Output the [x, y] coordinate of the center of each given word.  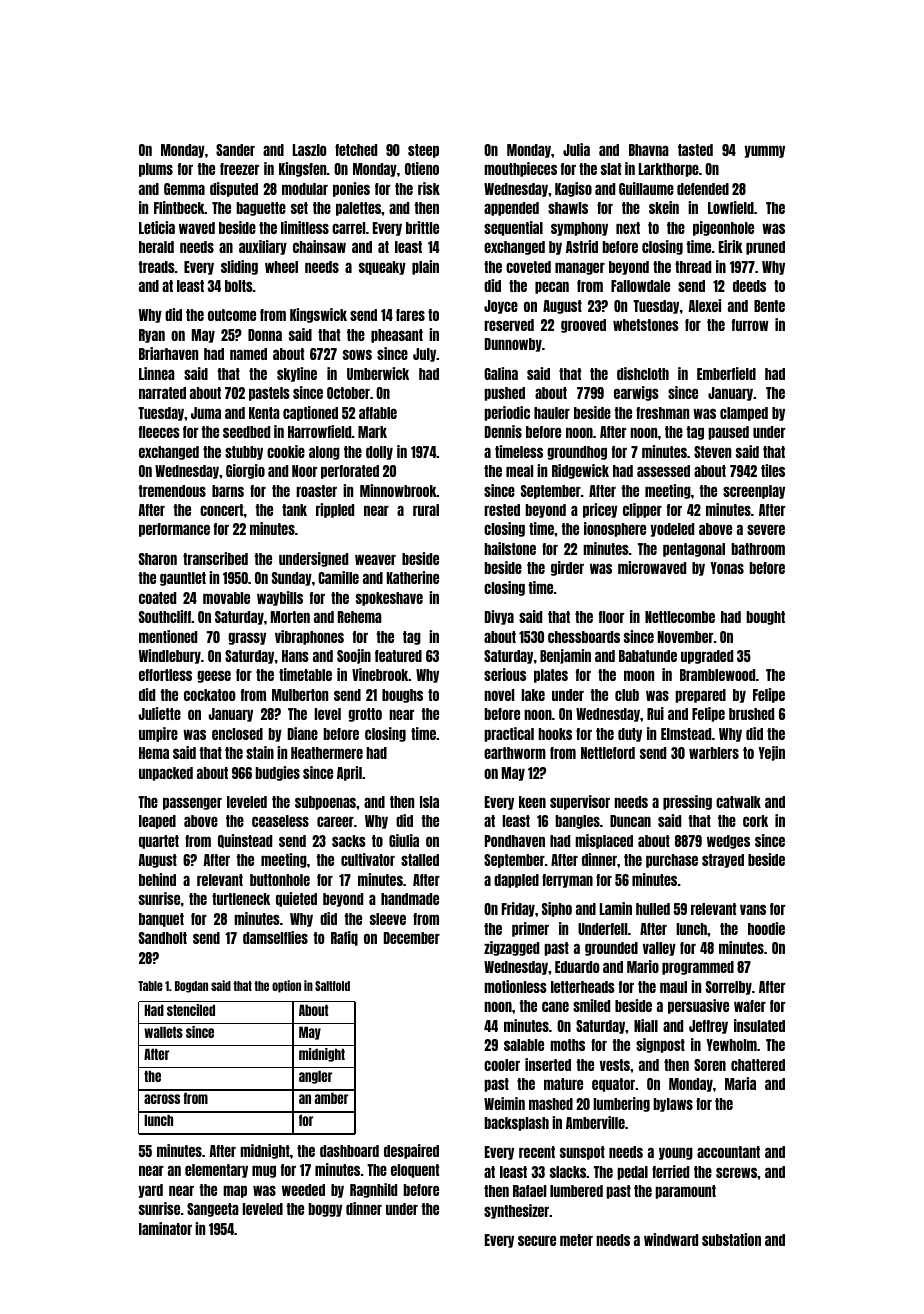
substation [731, 1239]
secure [537, 1240]
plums [156, 170]
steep [423, 151]
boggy [325, 1210]
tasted [695, 150]
